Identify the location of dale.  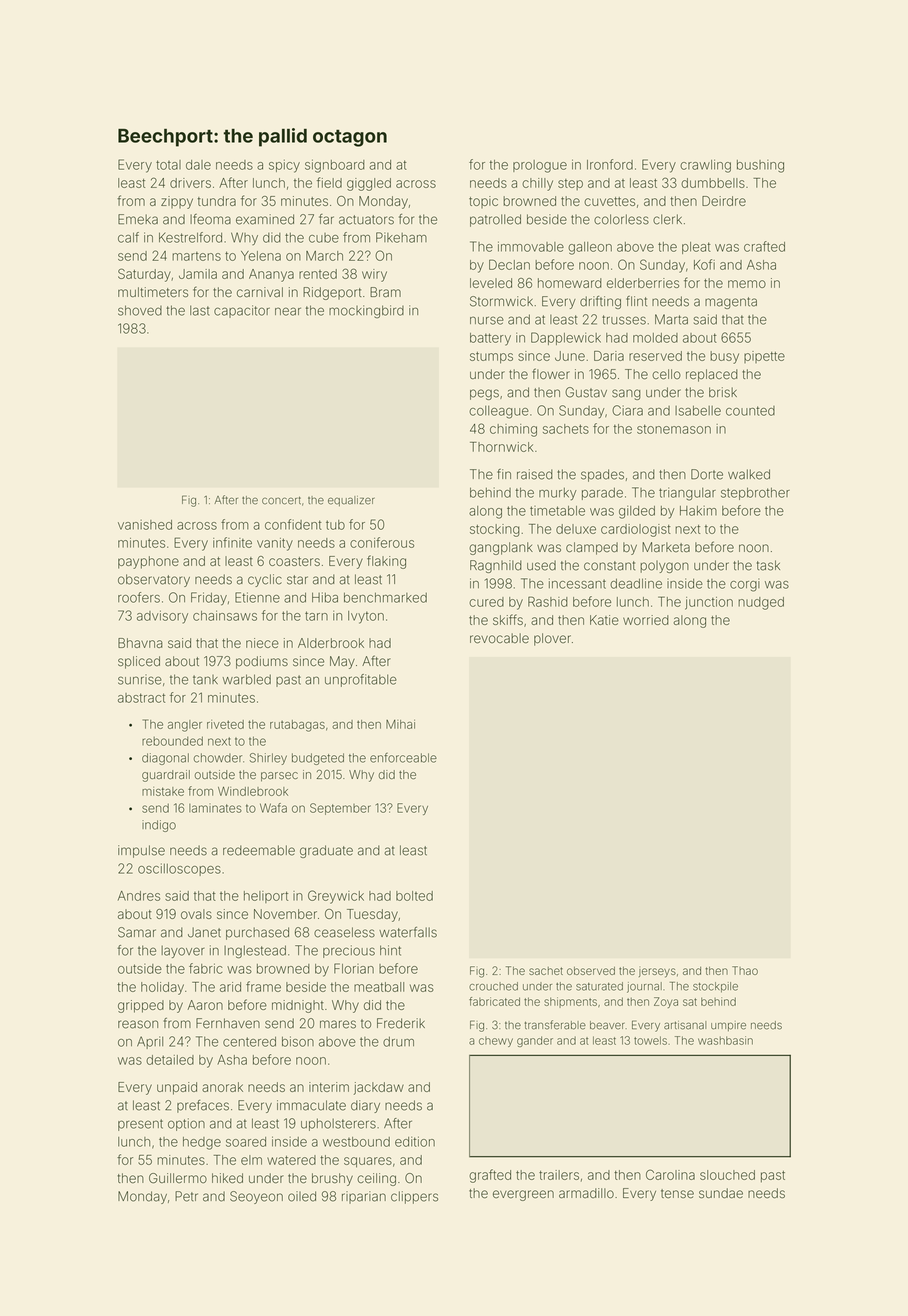
(198, 165).
